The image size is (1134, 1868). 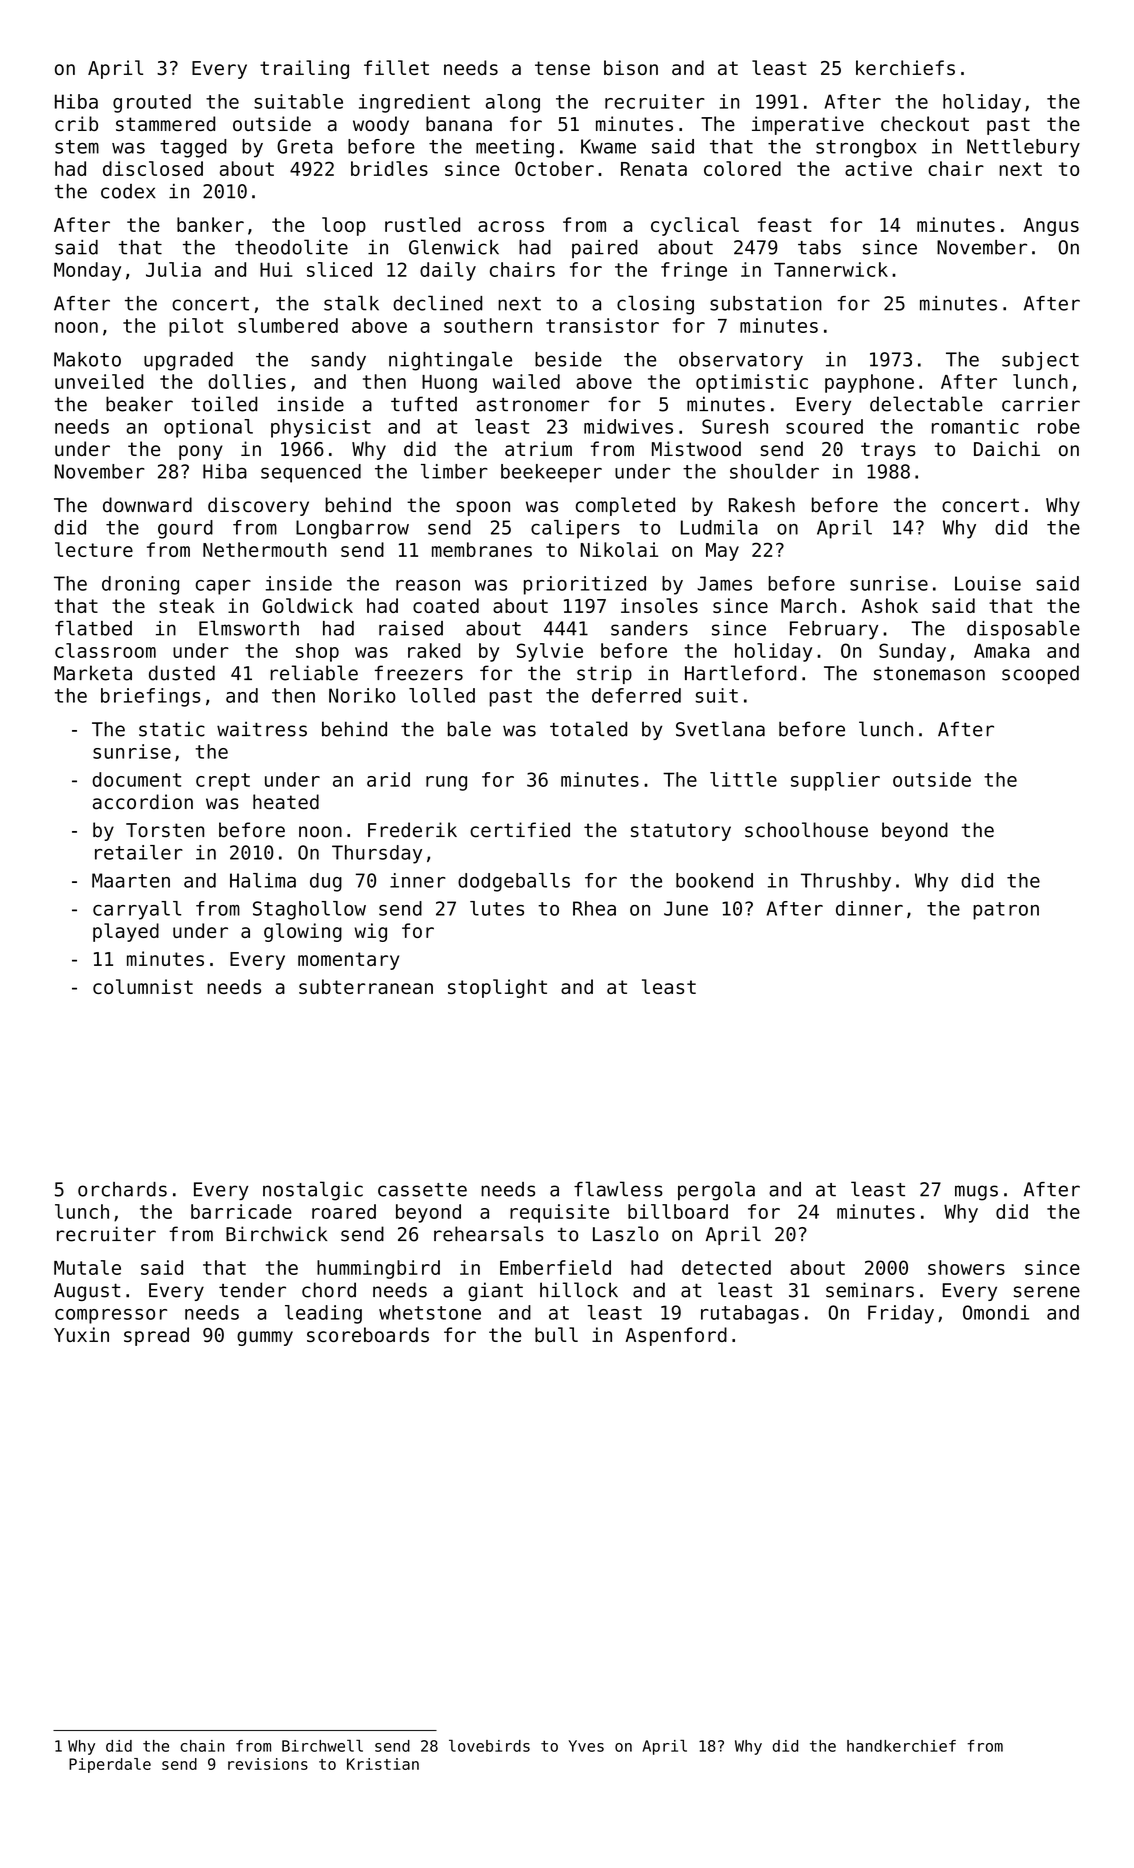 I want to click on Piperdale, so click(x=110, y=1765).
